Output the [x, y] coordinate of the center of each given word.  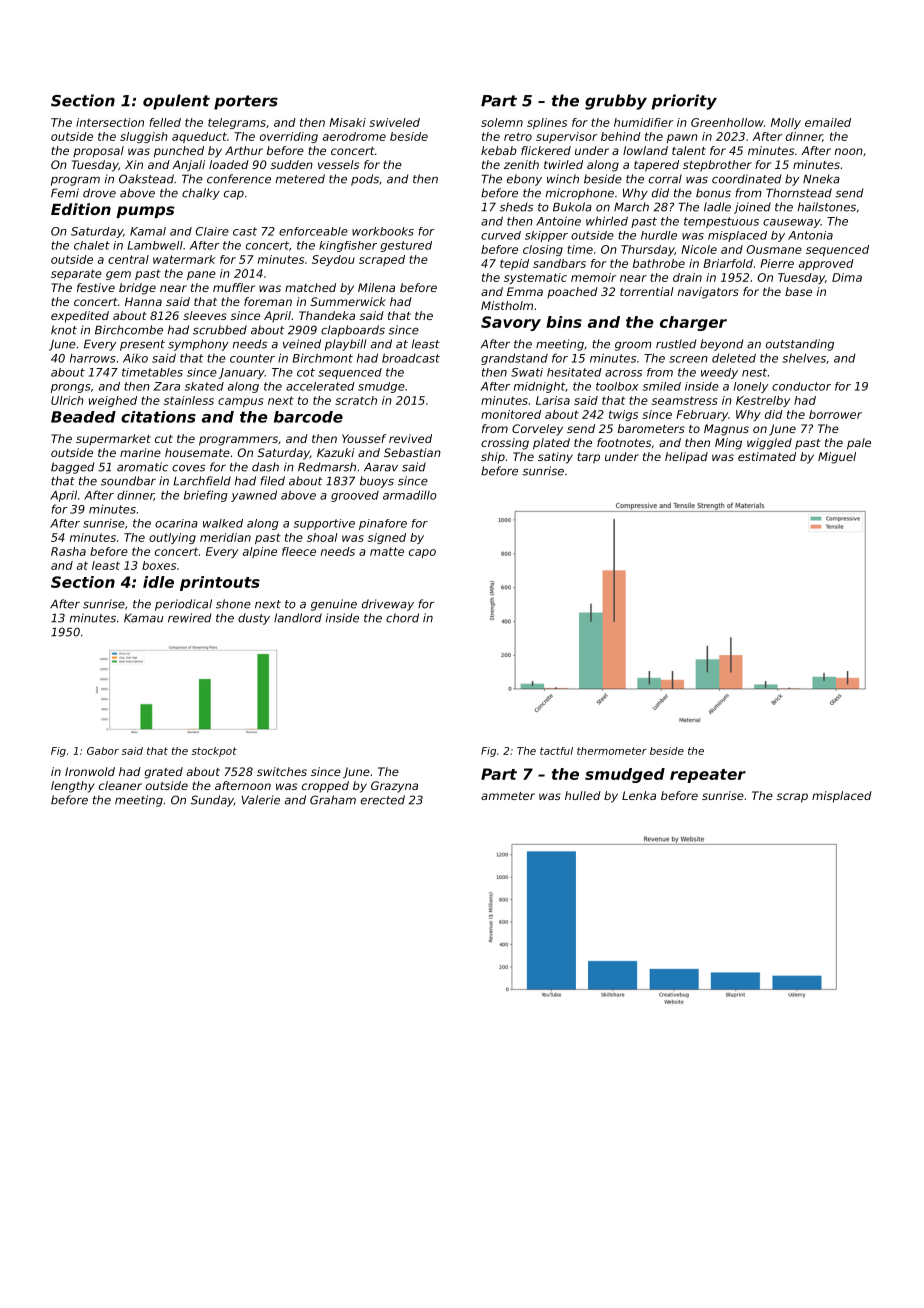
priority [684, 102]
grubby [616, 102]
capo [422, 553]
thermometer [612, 751]
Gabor [103, 751]
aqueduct [199, 137]
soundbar [128, 481]
